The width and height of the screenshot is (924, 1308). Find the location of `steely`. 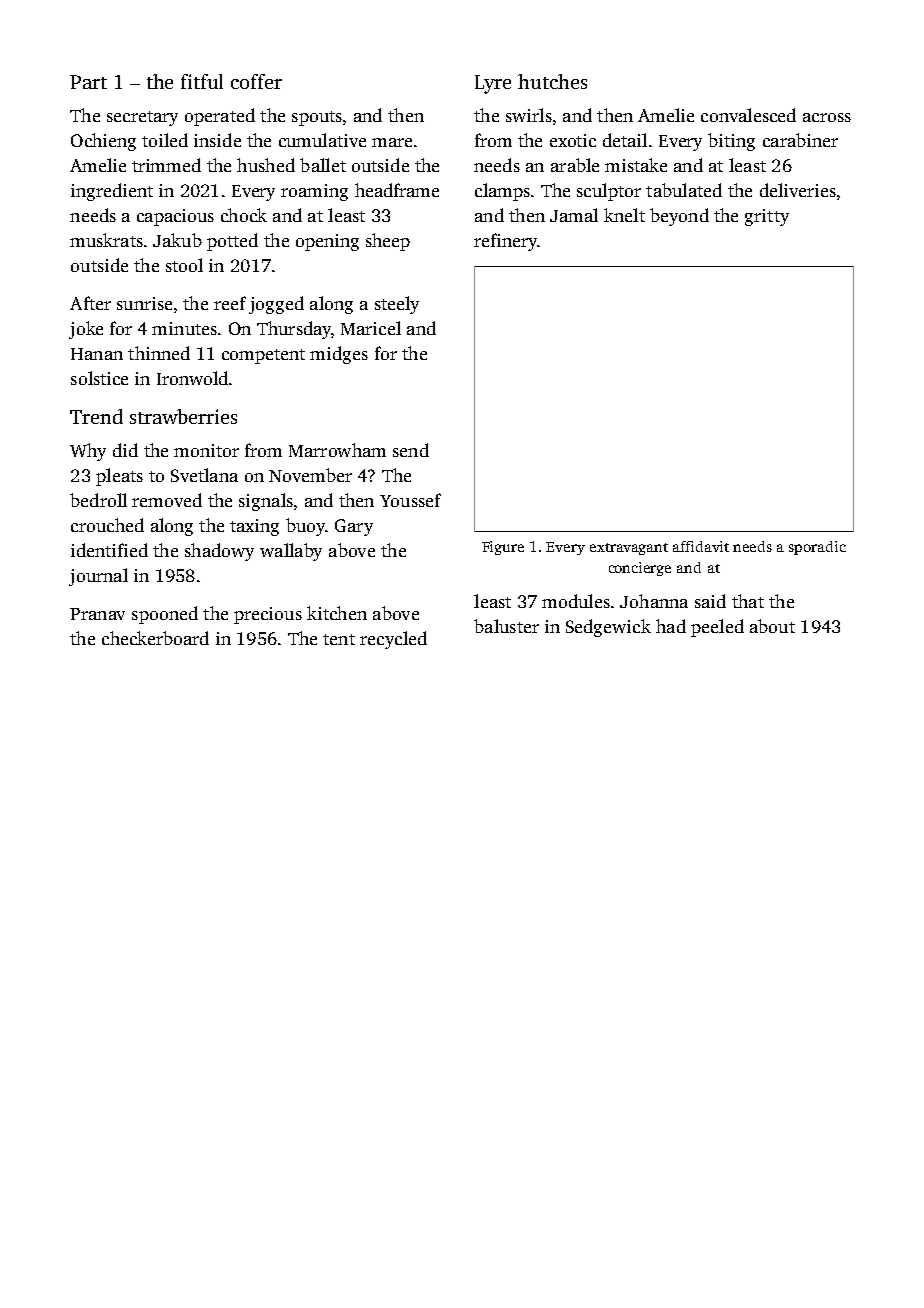

steely is located at coordinates (397, 305).
